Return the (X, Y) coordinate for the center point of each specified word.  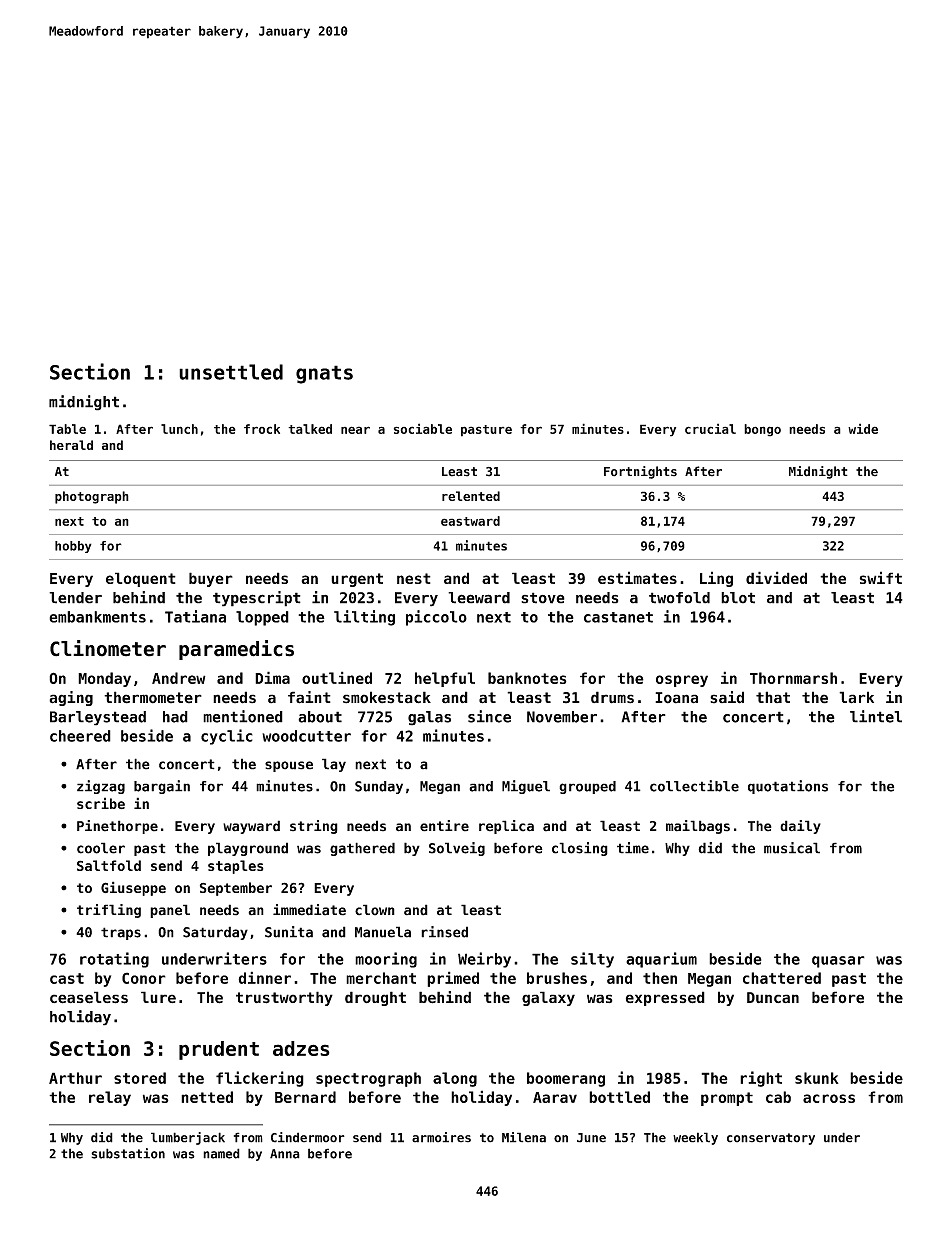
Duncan (773, 997)
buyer (211, 579)
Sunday (379, 787)
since (489, 716)
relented (471, 496)
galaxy (548, 998)
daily (800, 827)
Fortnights (640, 472)
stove (543, 598)
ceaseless (89, 997)
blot (738, 598)
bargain (162, 787)
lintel (876, 716)
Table (67, 429)
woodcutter (306, 736)
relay (110, 1098)
